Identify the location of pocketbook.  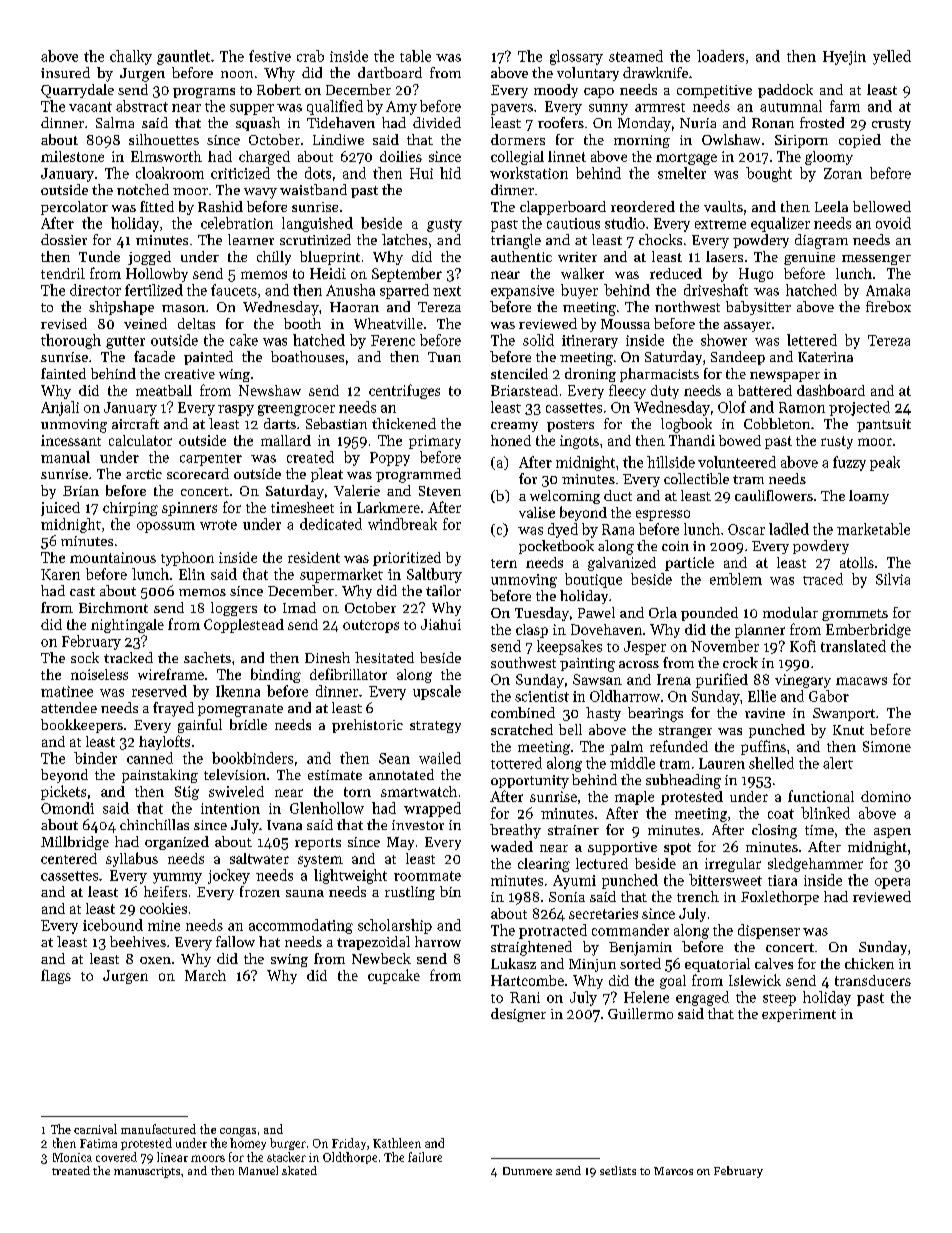
(556, 547).
